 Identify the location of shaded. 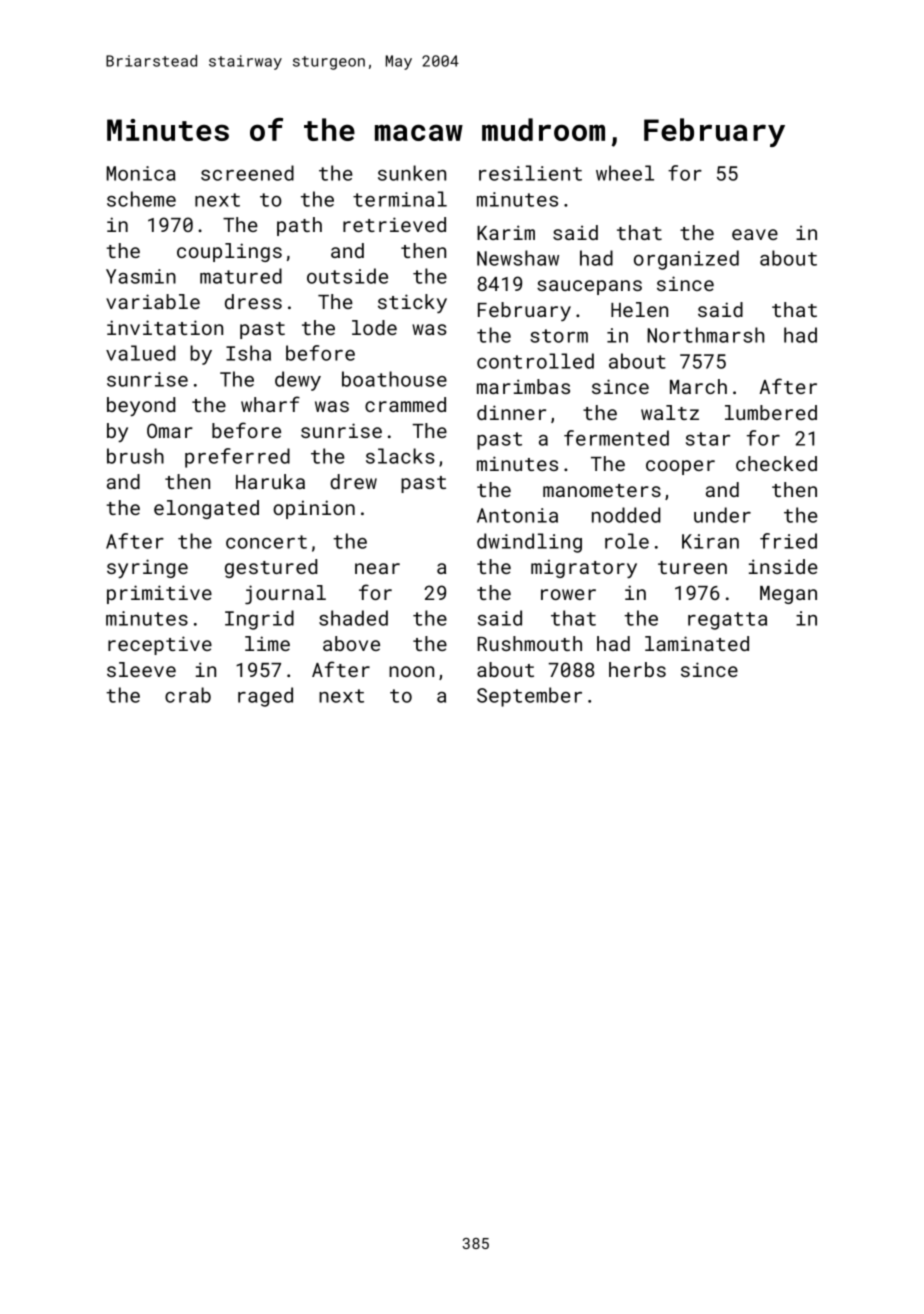
(353, 618).
